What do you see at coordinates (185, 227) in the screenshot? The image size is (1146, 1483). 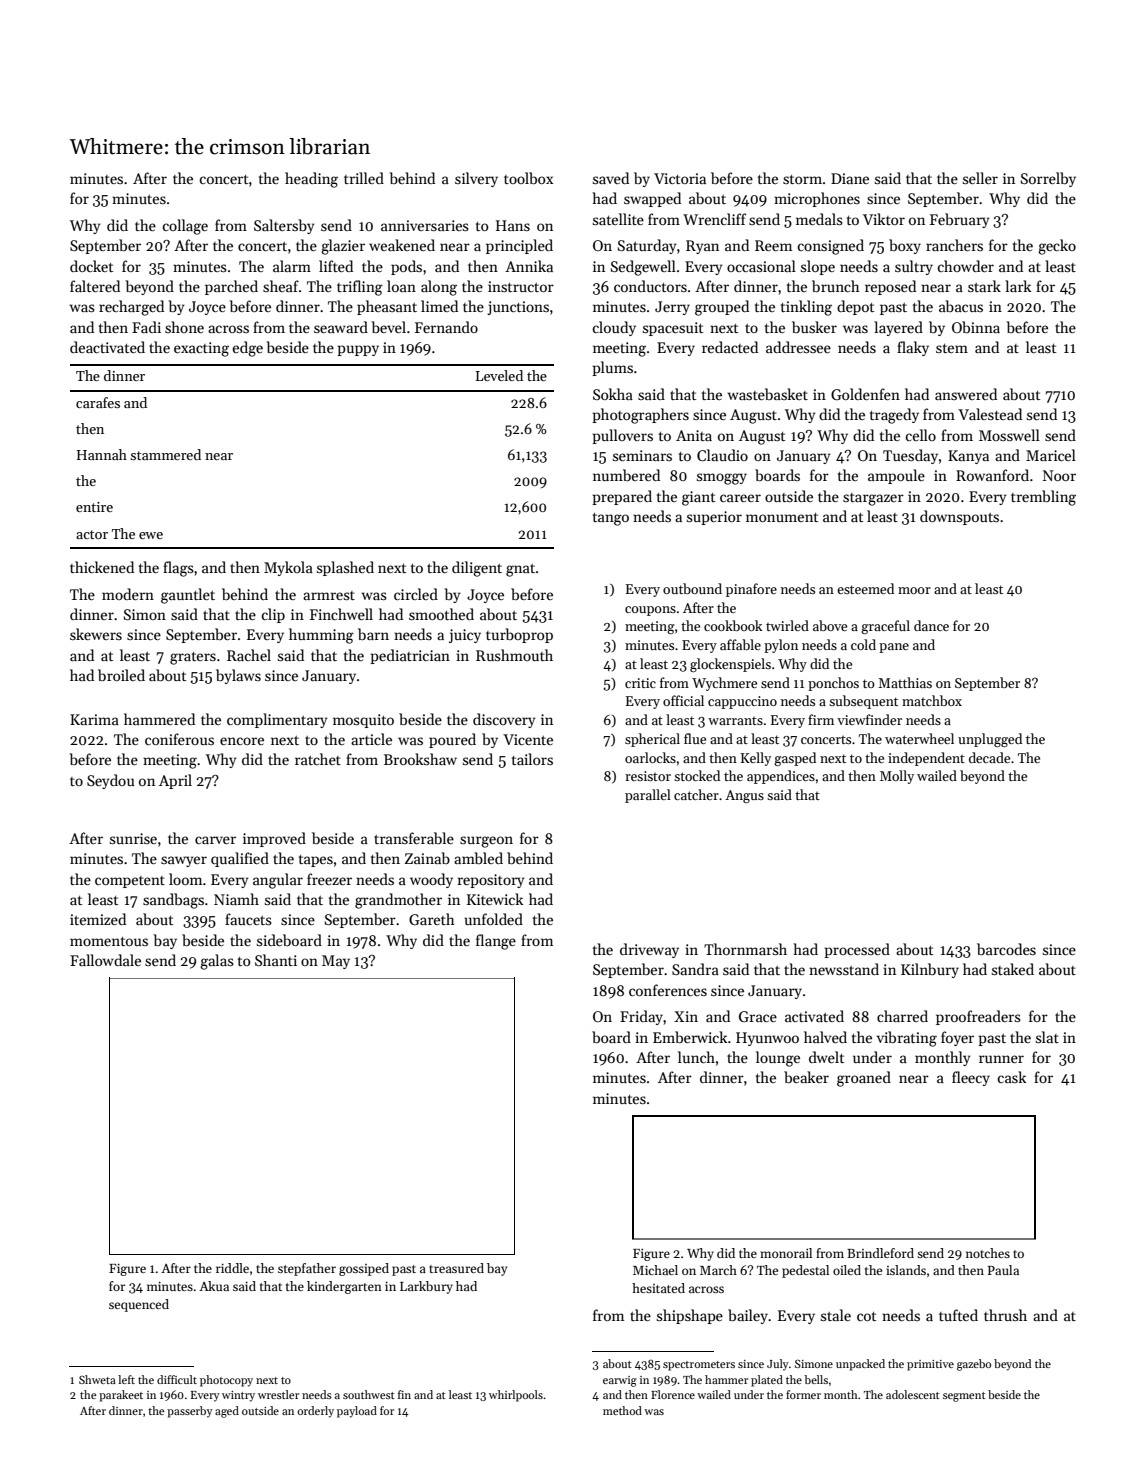 I see `collage` at bounding box center [185, 227].
